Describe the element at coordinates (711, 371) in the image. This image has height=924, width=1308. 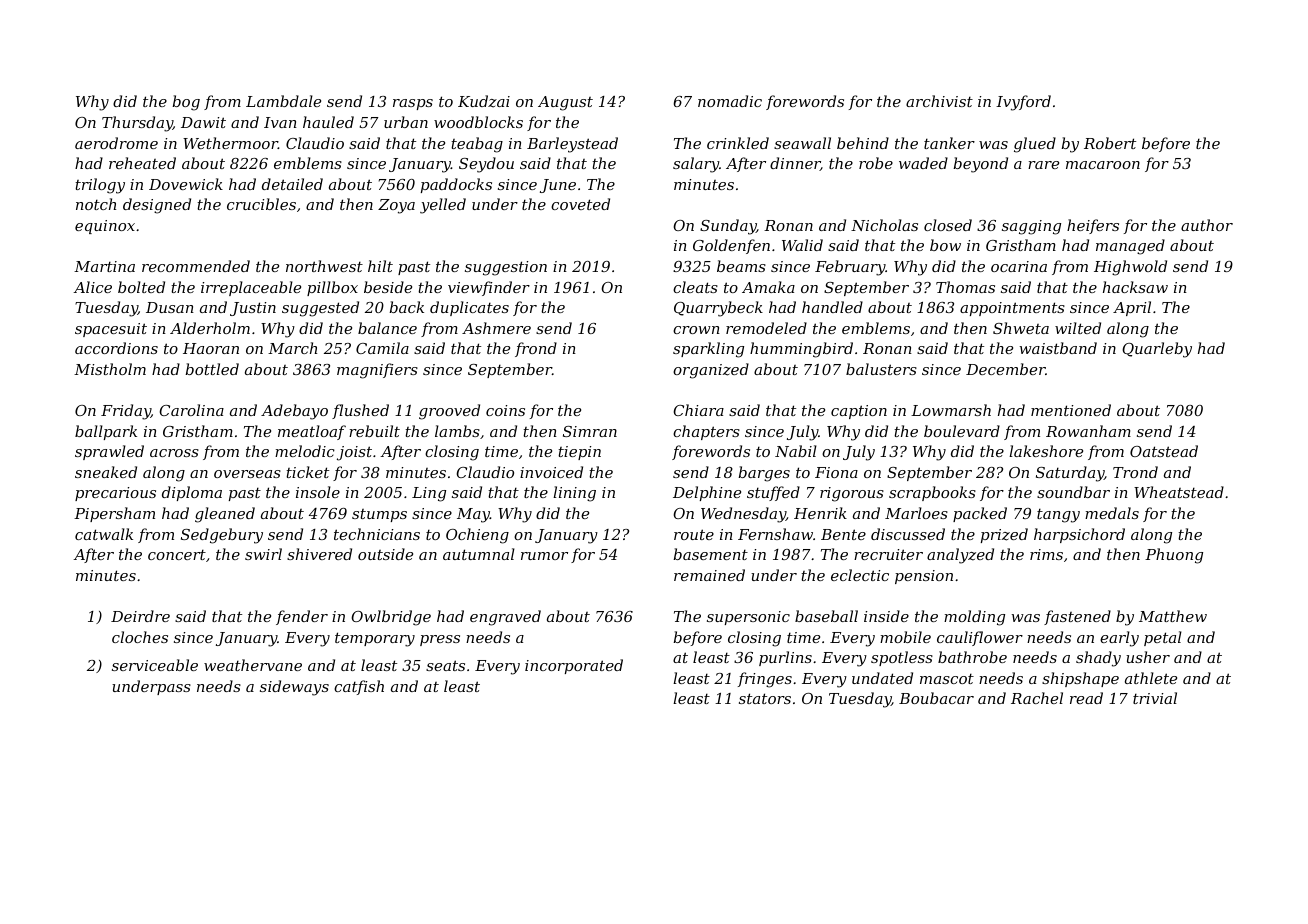
I see `organized` at that location.
